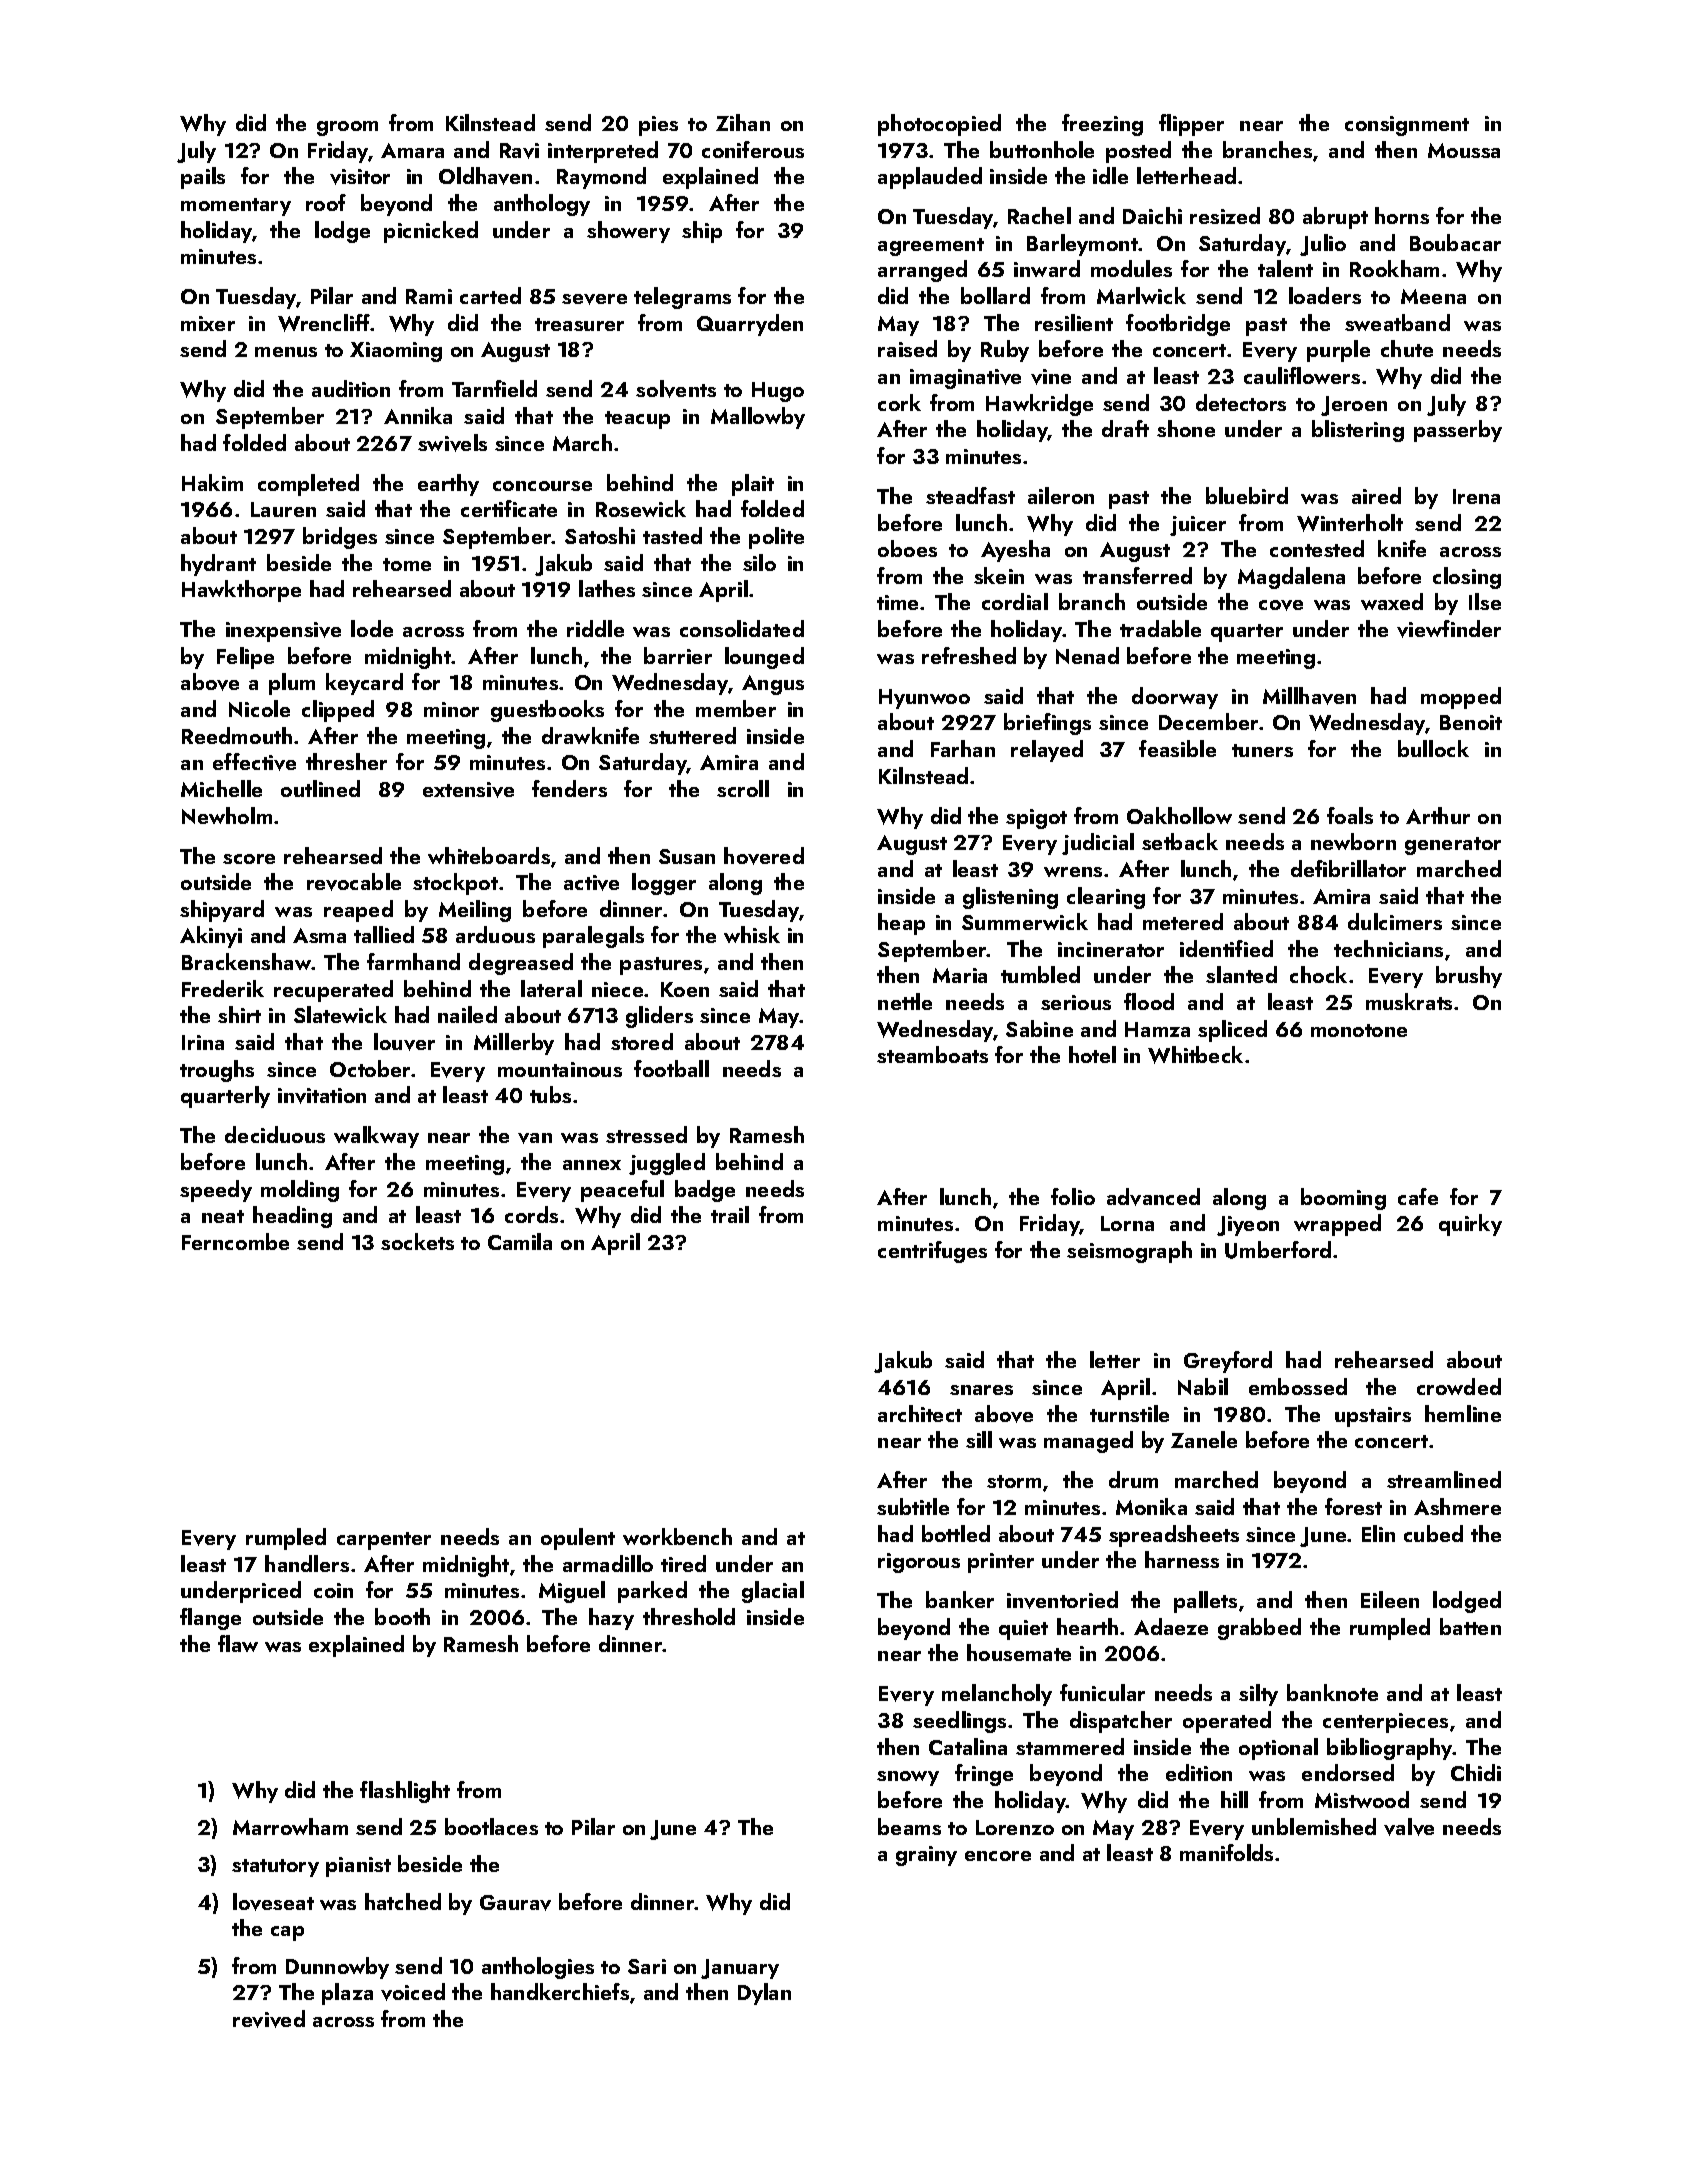 The width and height of the screenshot is (1683, 2178). I want to click on Tarnfield, so click(494, 388).
